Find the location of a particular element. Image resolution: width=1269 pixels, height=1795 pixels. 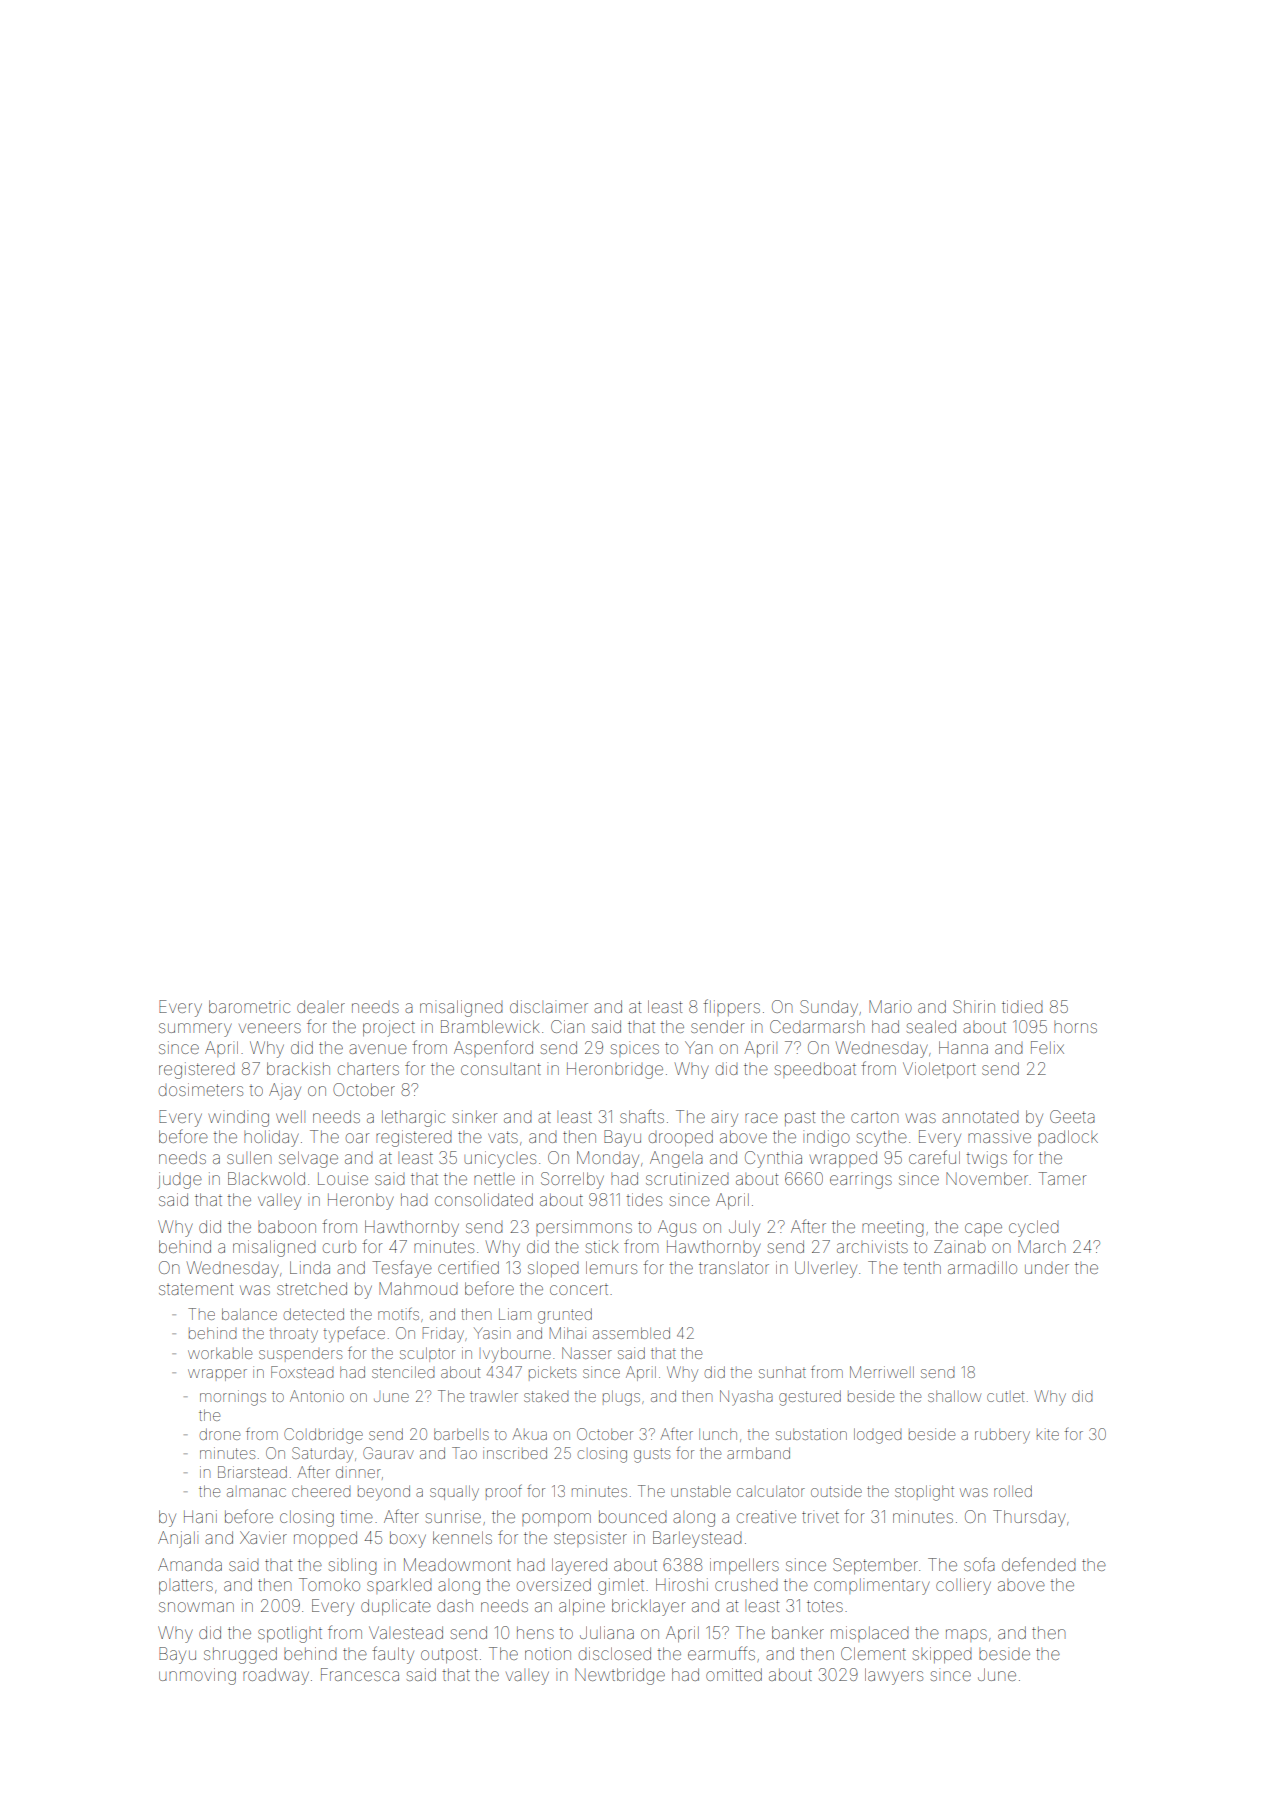

sinker is located at coordinates (475, 1116).
